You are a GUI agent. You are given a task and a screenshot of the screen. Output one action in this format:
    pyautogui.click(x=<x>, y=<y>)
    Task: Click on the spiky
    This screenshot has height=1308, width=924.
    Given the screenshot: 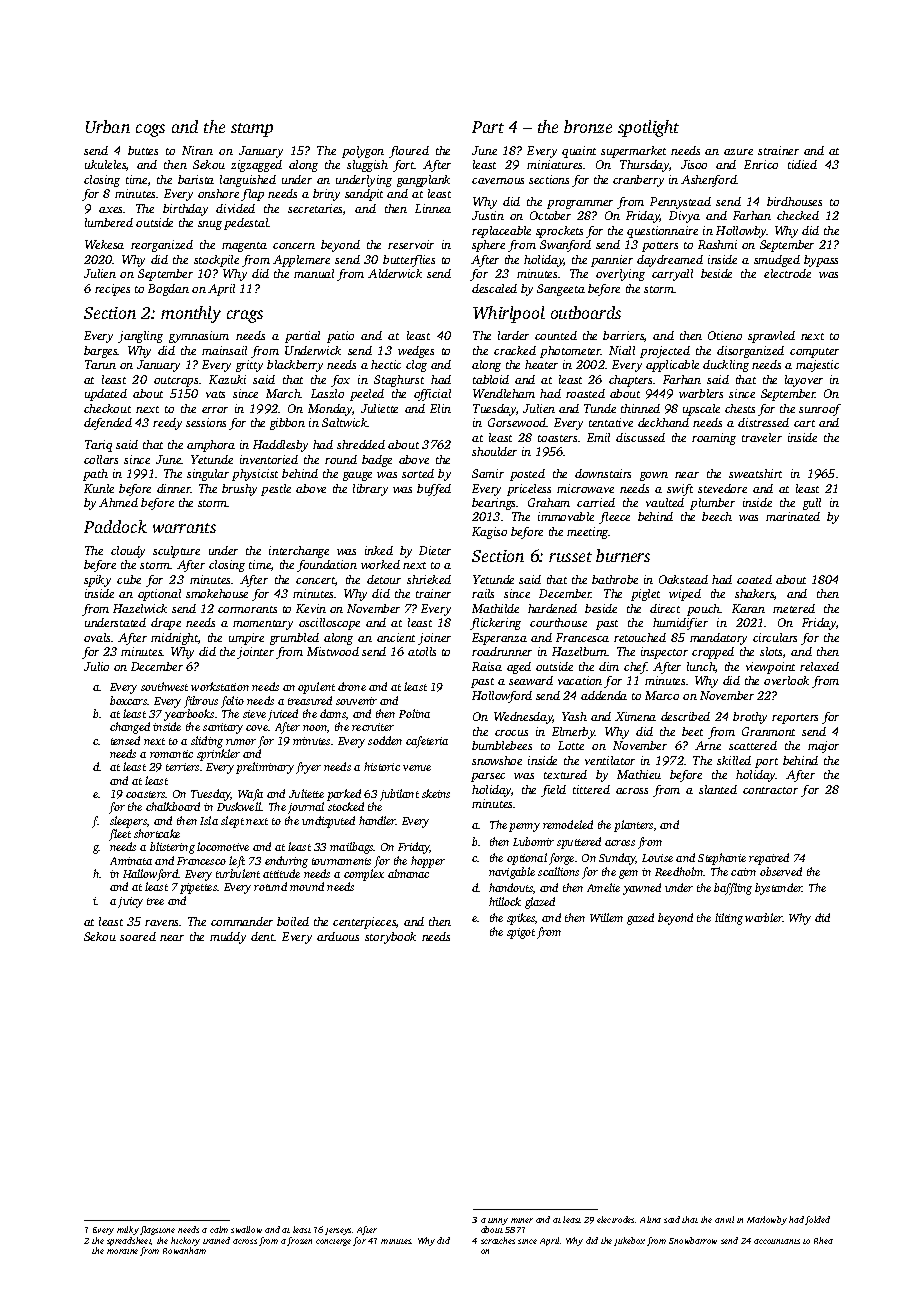 What is the action you would take?
    pyautogui.click(x=97, y=581)
